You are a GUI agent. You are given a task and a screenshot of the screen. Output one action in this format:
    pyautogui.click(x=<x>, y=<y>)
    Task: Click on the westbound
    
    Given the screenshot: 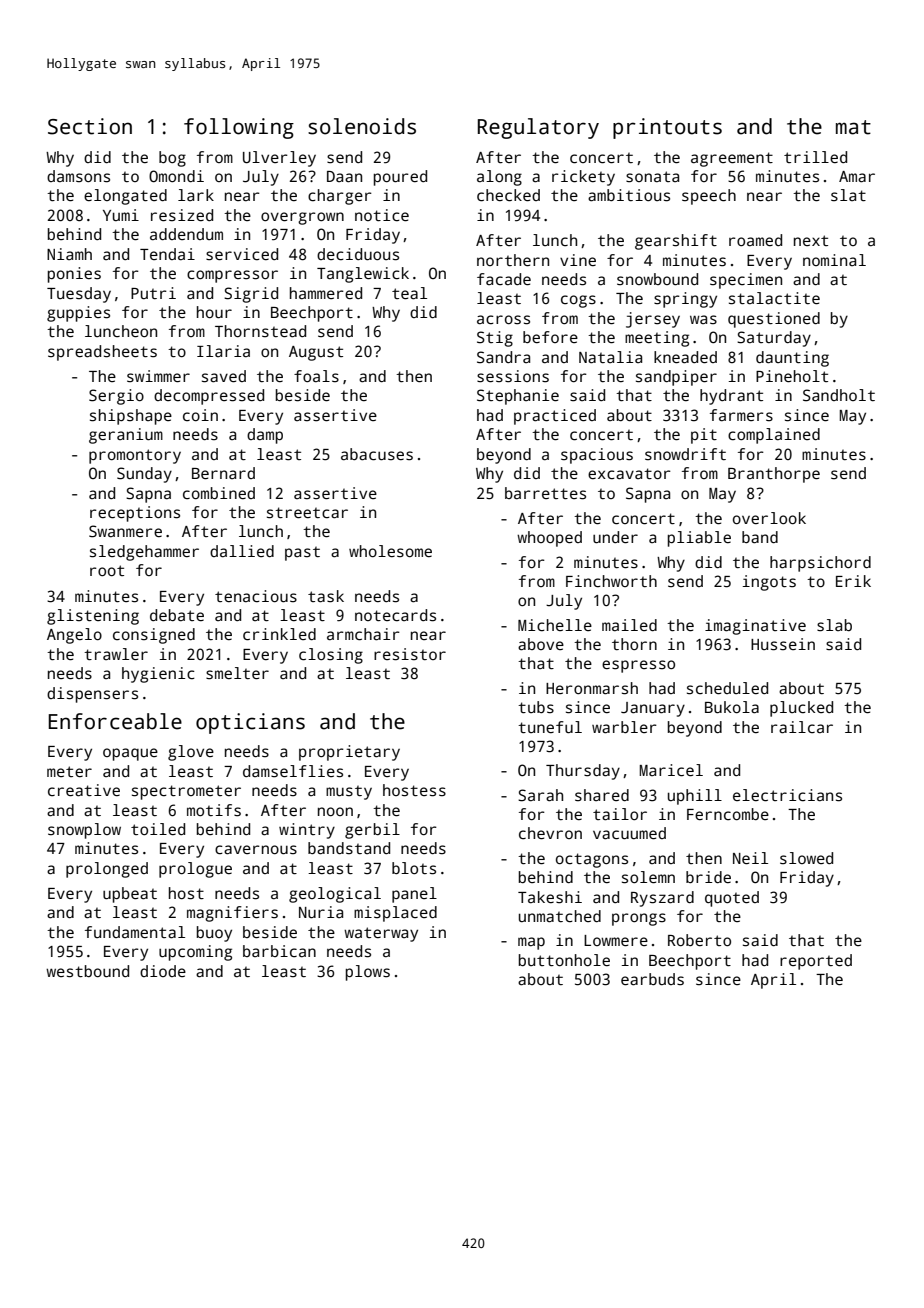 What is the action you would take?
    pyautogui.click(x=87, y=971)
